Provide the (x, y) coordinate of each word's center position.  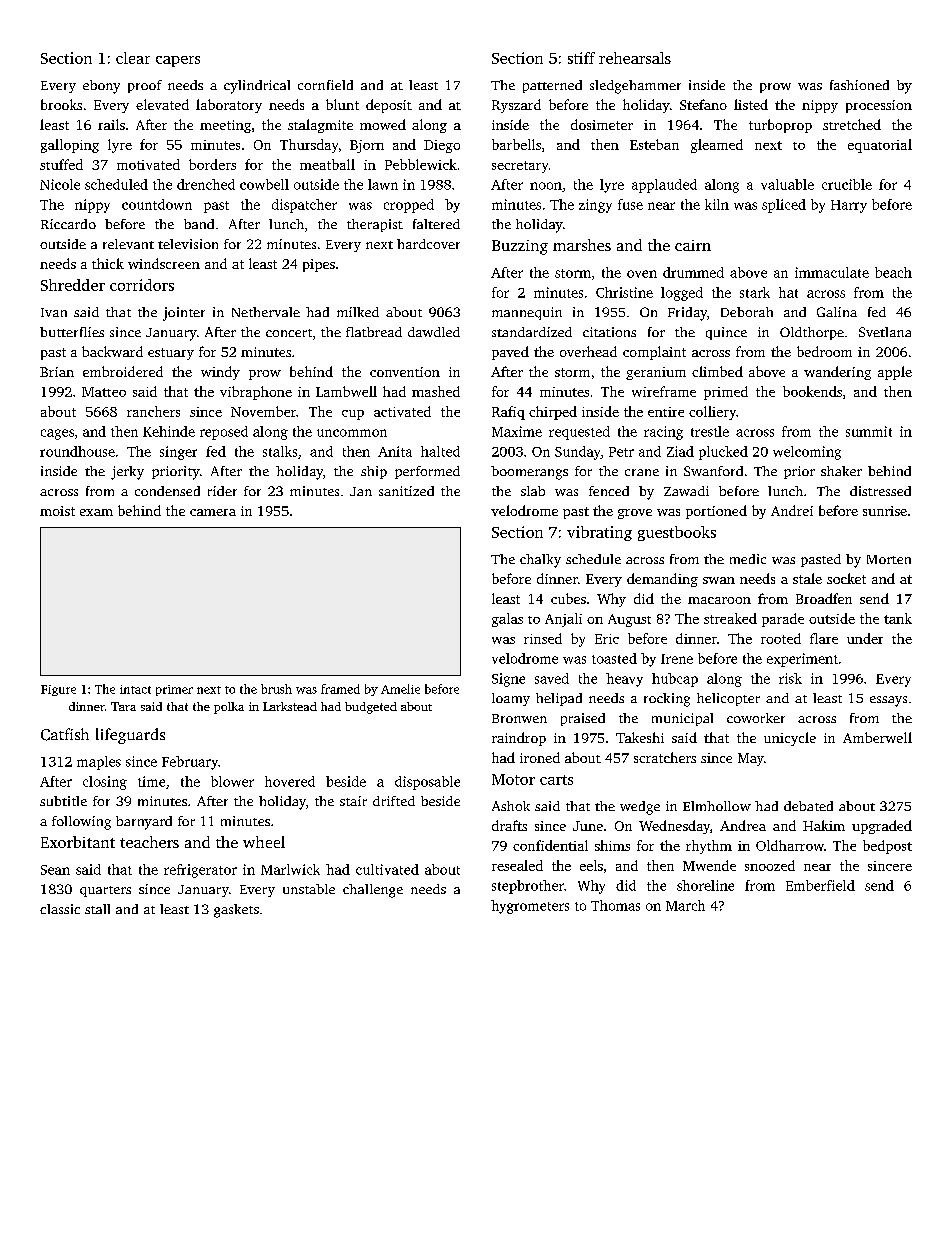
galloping (70, 146)
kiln (717, 204)
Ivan (54, 312)
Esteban (654, 144)
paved (510, 353)
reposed (224, 433)
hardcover (428, 244)
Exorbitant (78, 842)
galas (507, 620)
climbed (717, 371)
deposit (389, 106)
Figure (58, 690)
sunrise (885, 511)
